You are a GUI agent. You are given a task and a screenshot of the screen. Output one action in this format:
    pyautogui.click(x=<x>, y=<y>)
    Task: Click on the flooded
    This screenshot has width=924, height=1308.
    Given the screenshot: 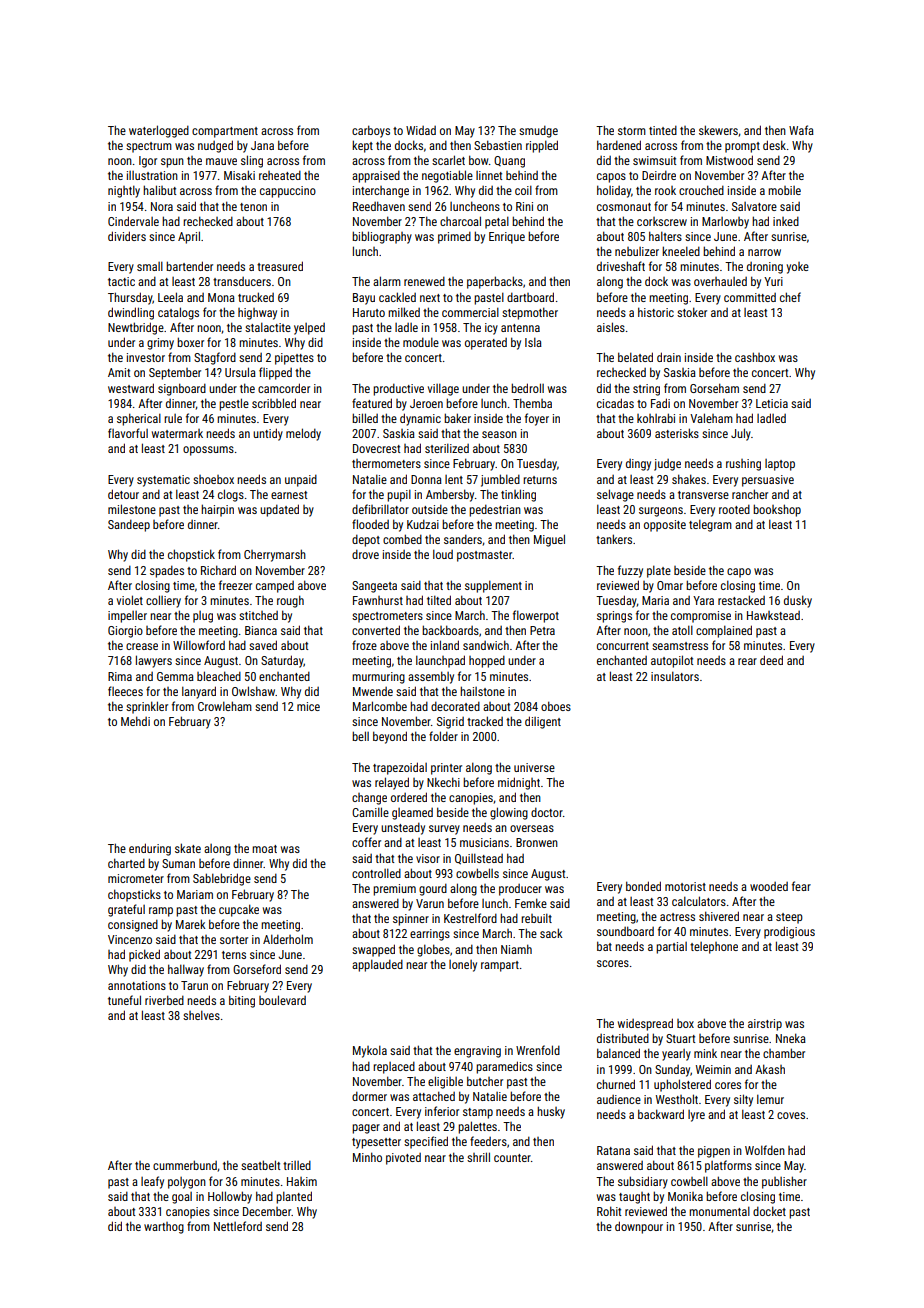 What is the action you would take?
    pyautogui.click(x=370, y=524)
